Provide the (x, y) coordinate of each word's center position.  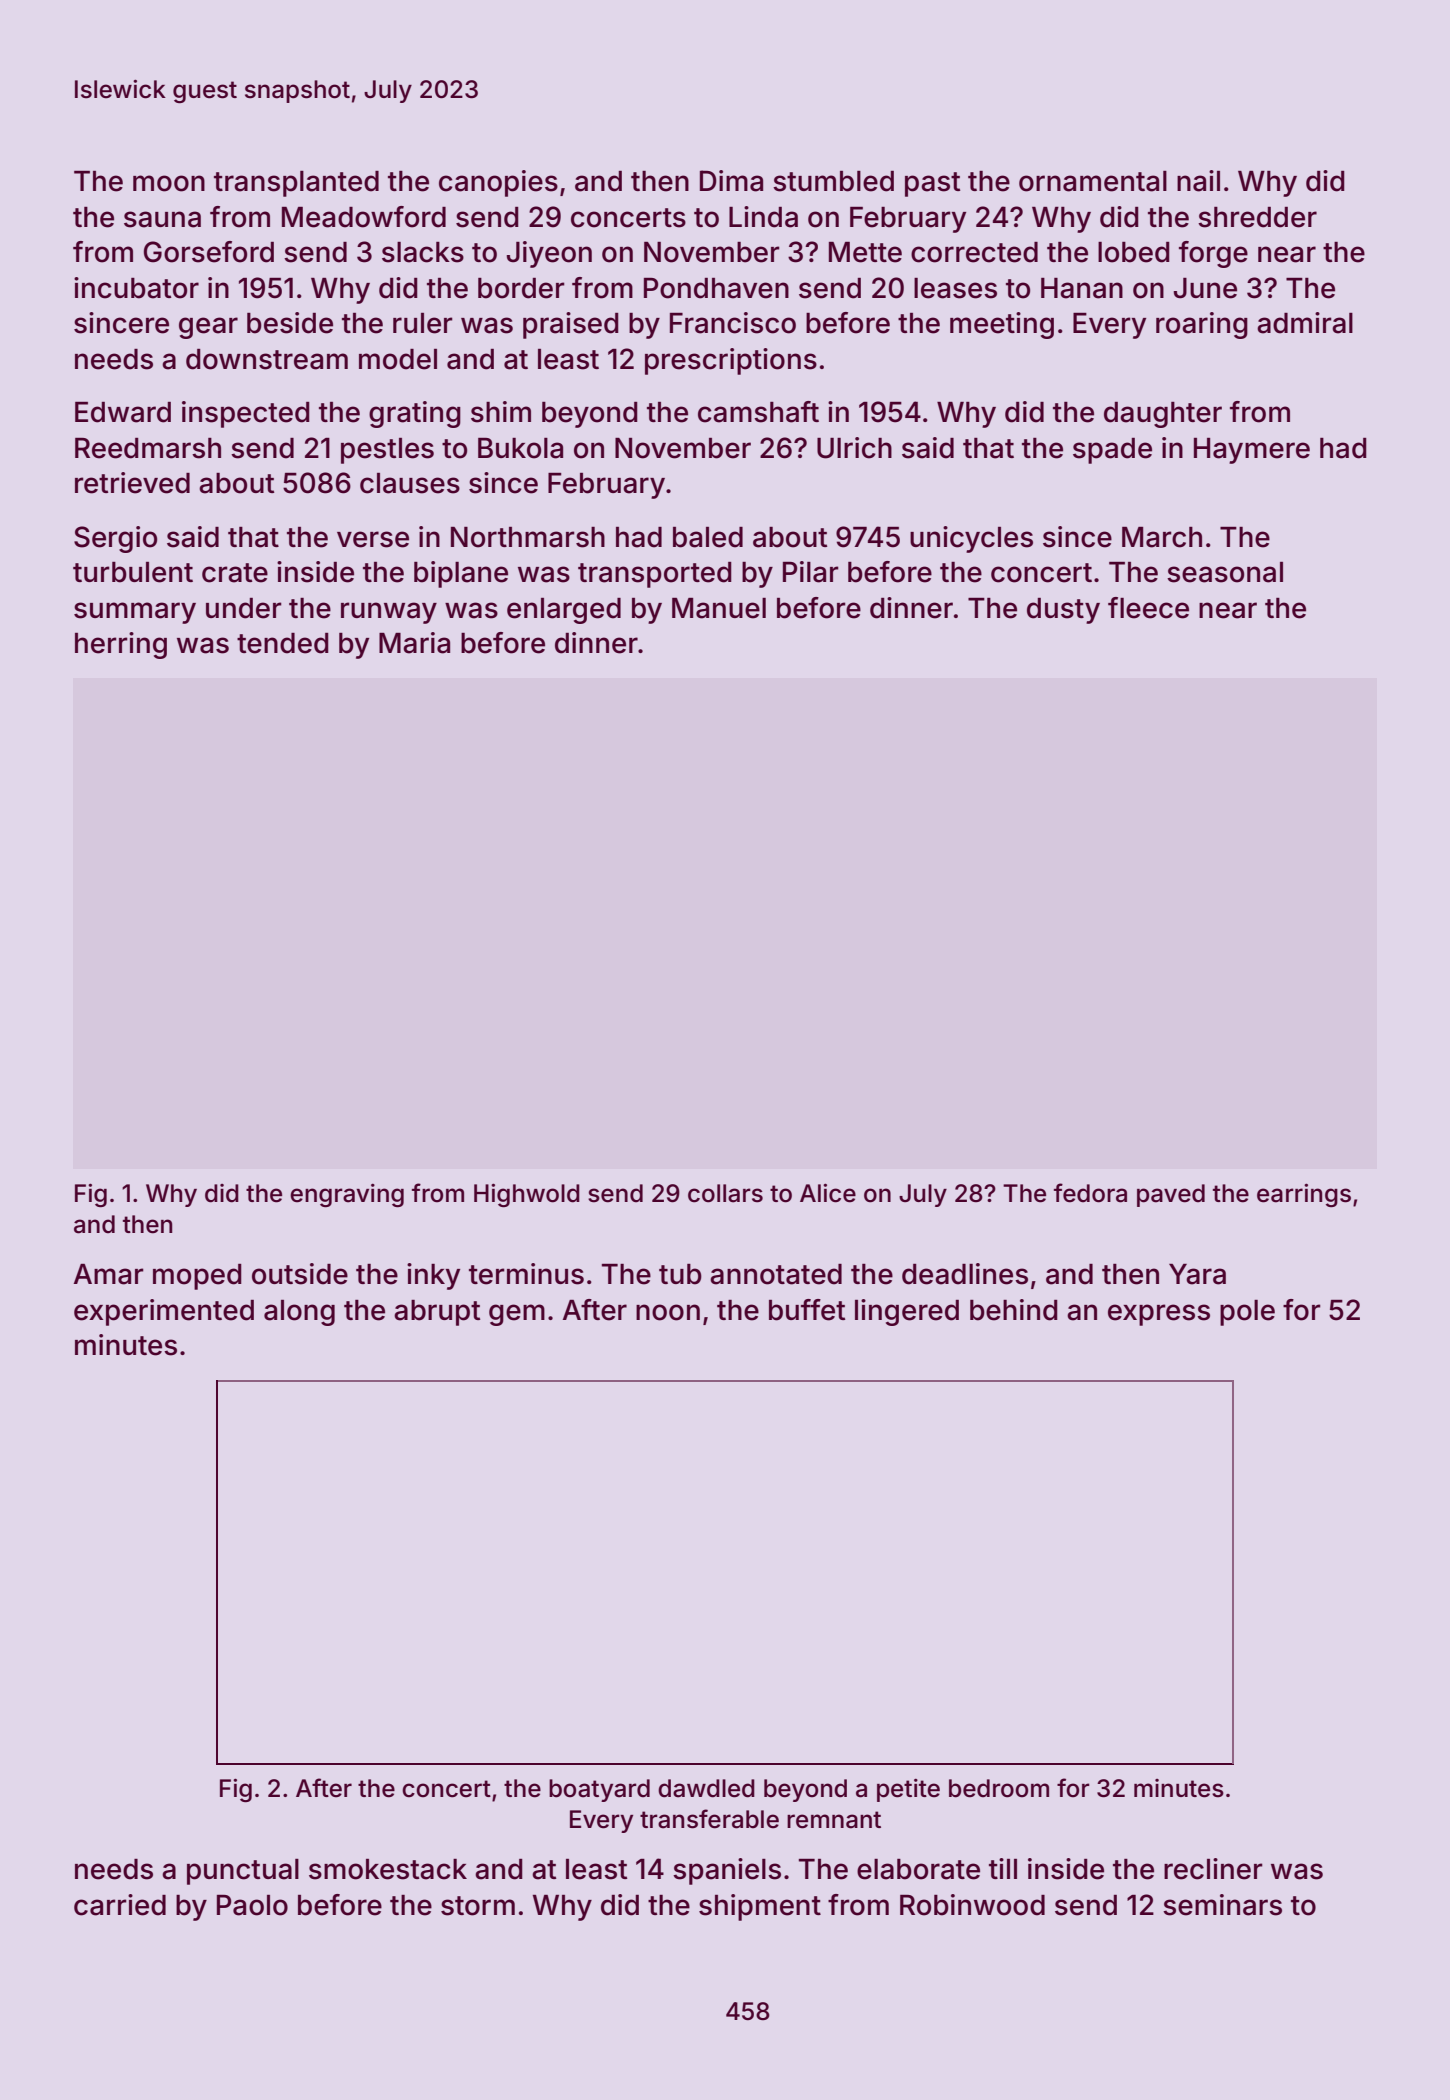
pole (1247, 1313)
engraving (347, 1195)
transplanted (296, 184)
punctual (243, 1872)
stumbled (833, 181)
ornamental (1093, 181)
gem (517, 1315)
